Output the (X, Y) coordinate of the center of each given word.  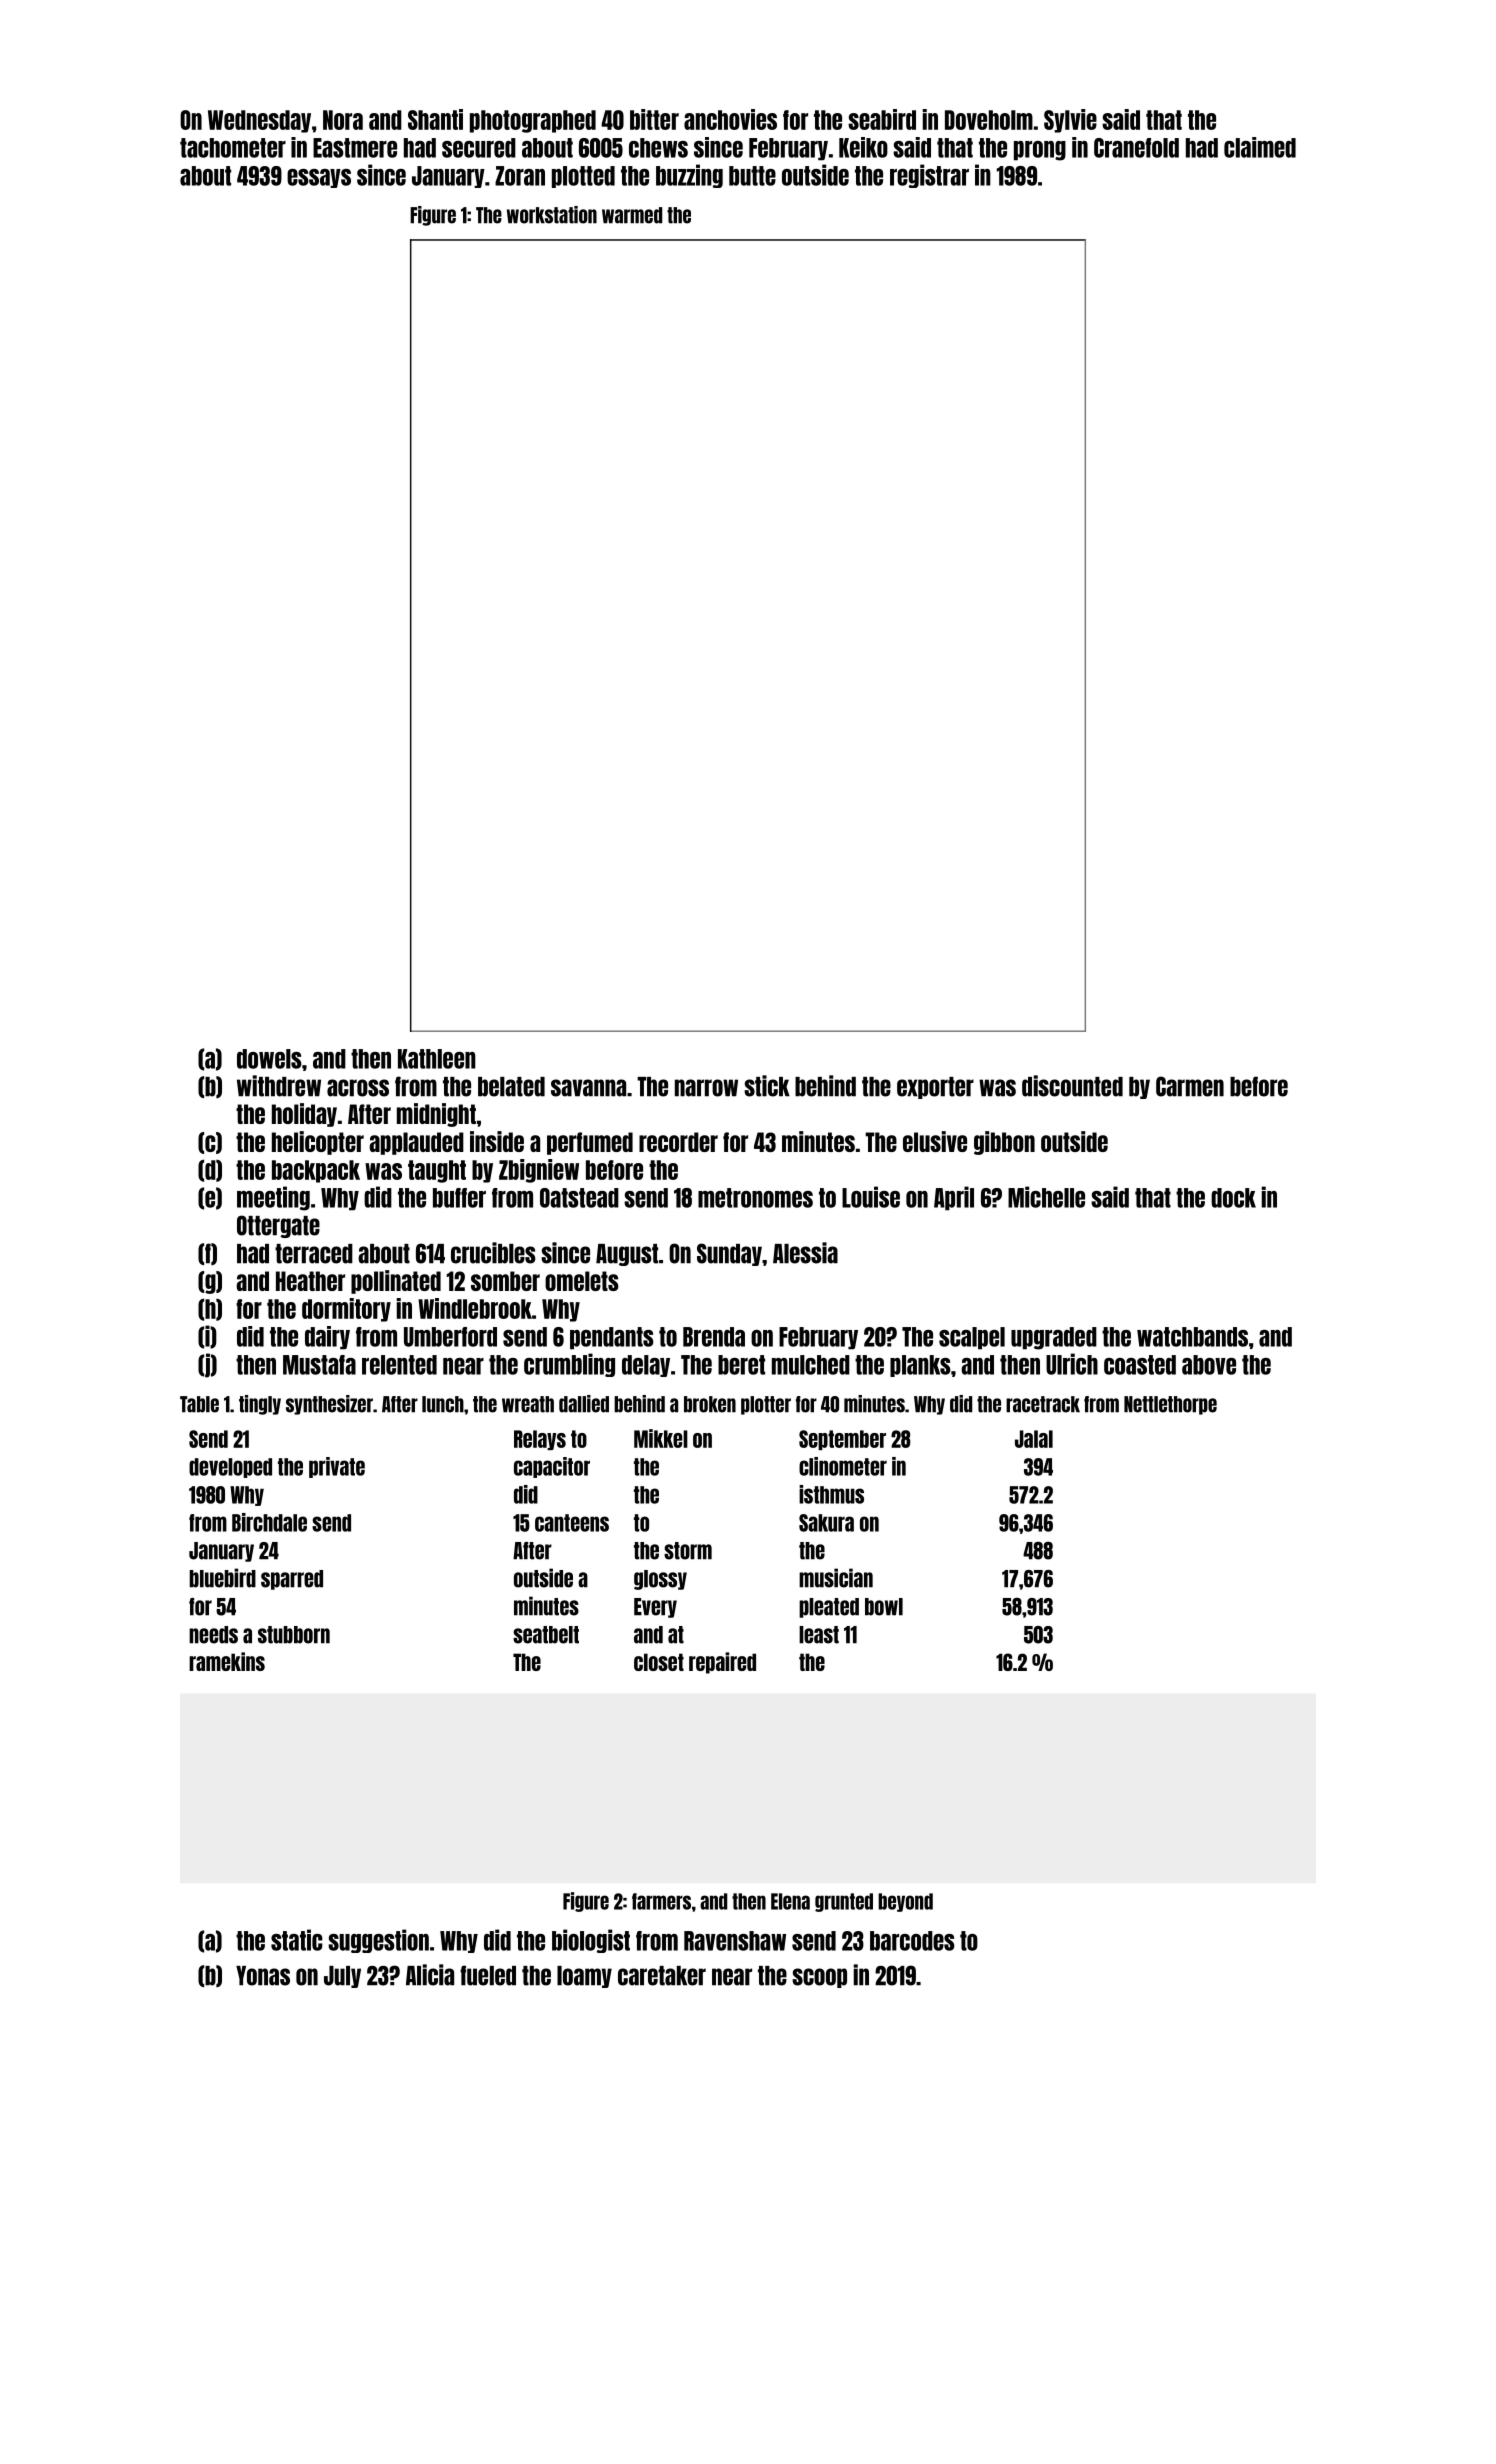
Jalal (1034, 1439)
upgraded (1054, 1338)
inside (497, 1141)
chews (658, 148)
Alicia (430, 1975)
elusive (935, 1141)
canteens (572, 1523)
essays (319, 178)
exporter (935, 1088)
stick (767, 1086)
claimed (1260, 147)
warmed (632, 215)
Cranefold (1136, 148)
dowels (269, 1059)
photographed (533, 121)
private (337, 1467)
